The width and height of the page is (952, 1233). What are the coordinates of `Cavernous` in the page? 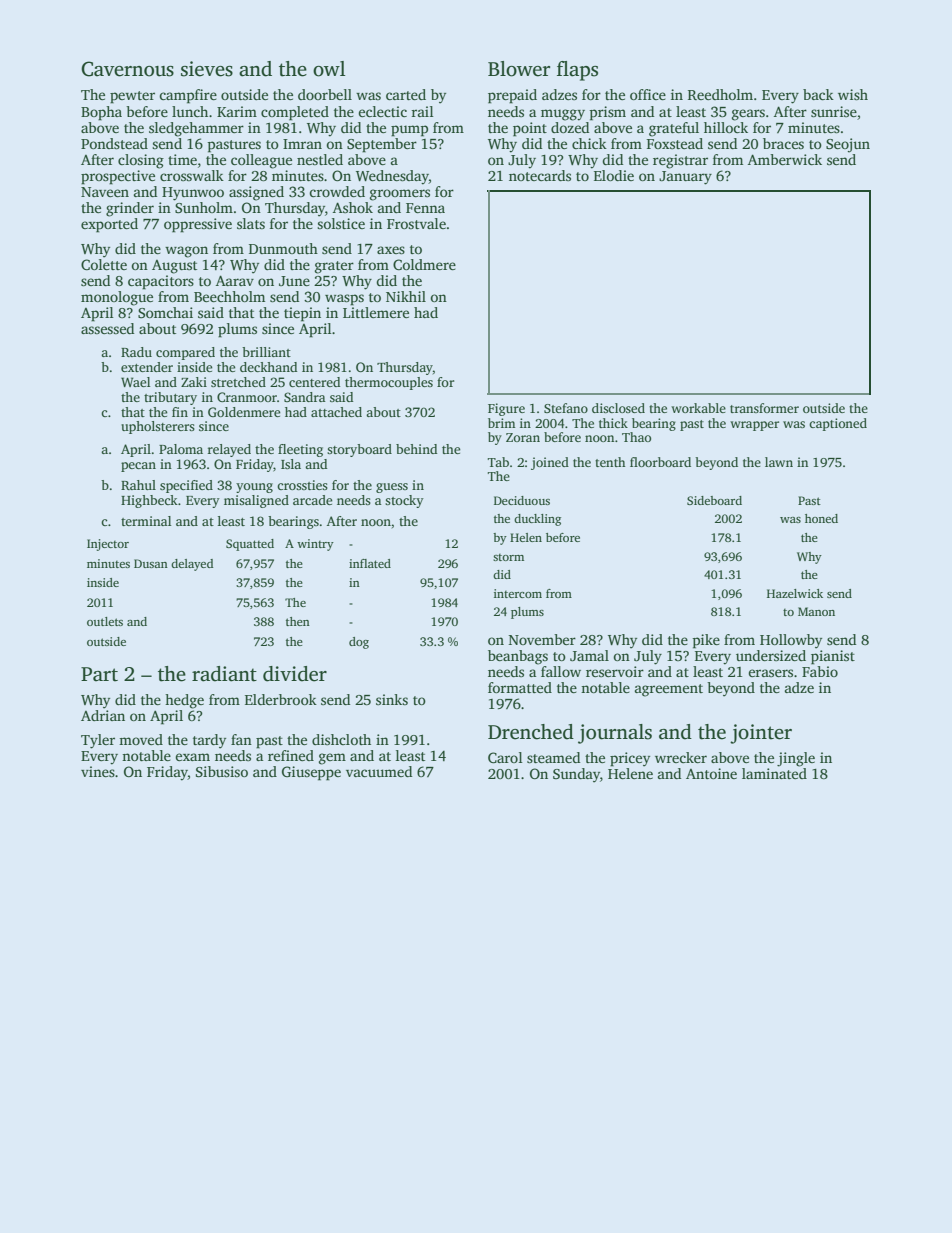 It's located at (127, 69).
